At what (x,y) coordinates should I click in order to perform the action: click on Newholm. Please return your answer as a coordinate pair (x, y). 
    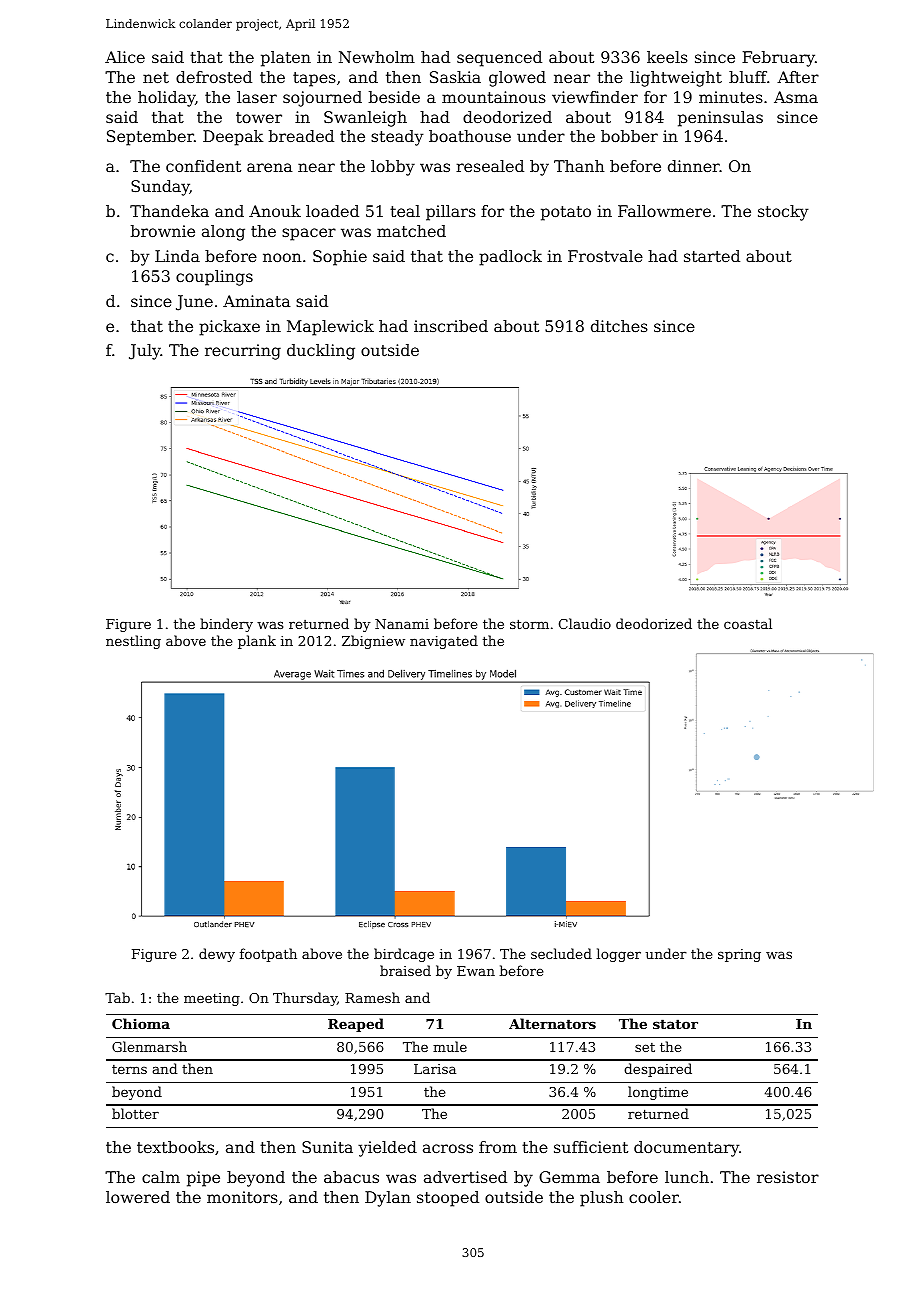
    Looking at the image, I should click on (377, 57).
